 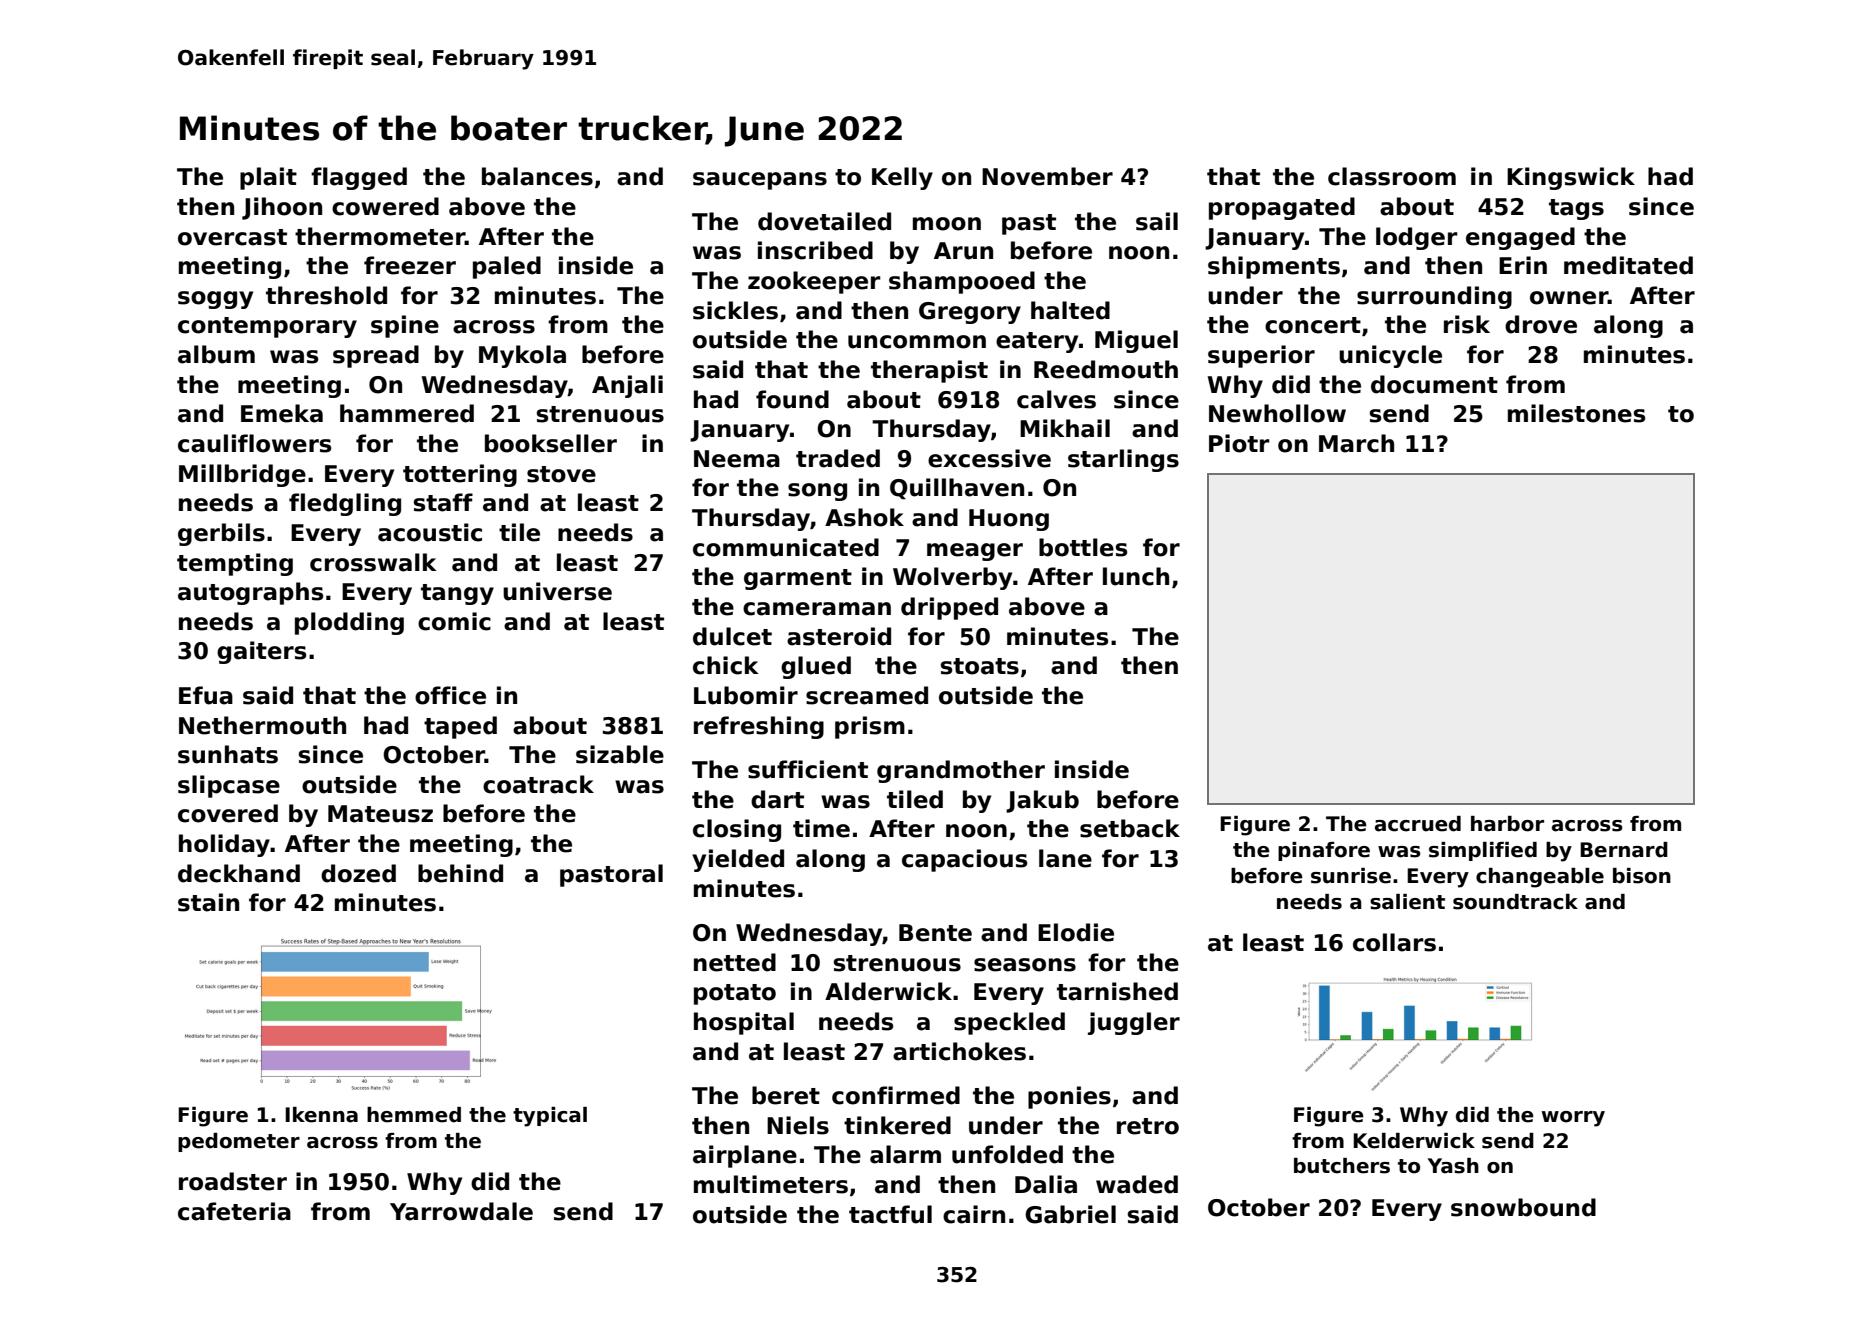 I want to click on salient, so click(x=1407, y=902).
